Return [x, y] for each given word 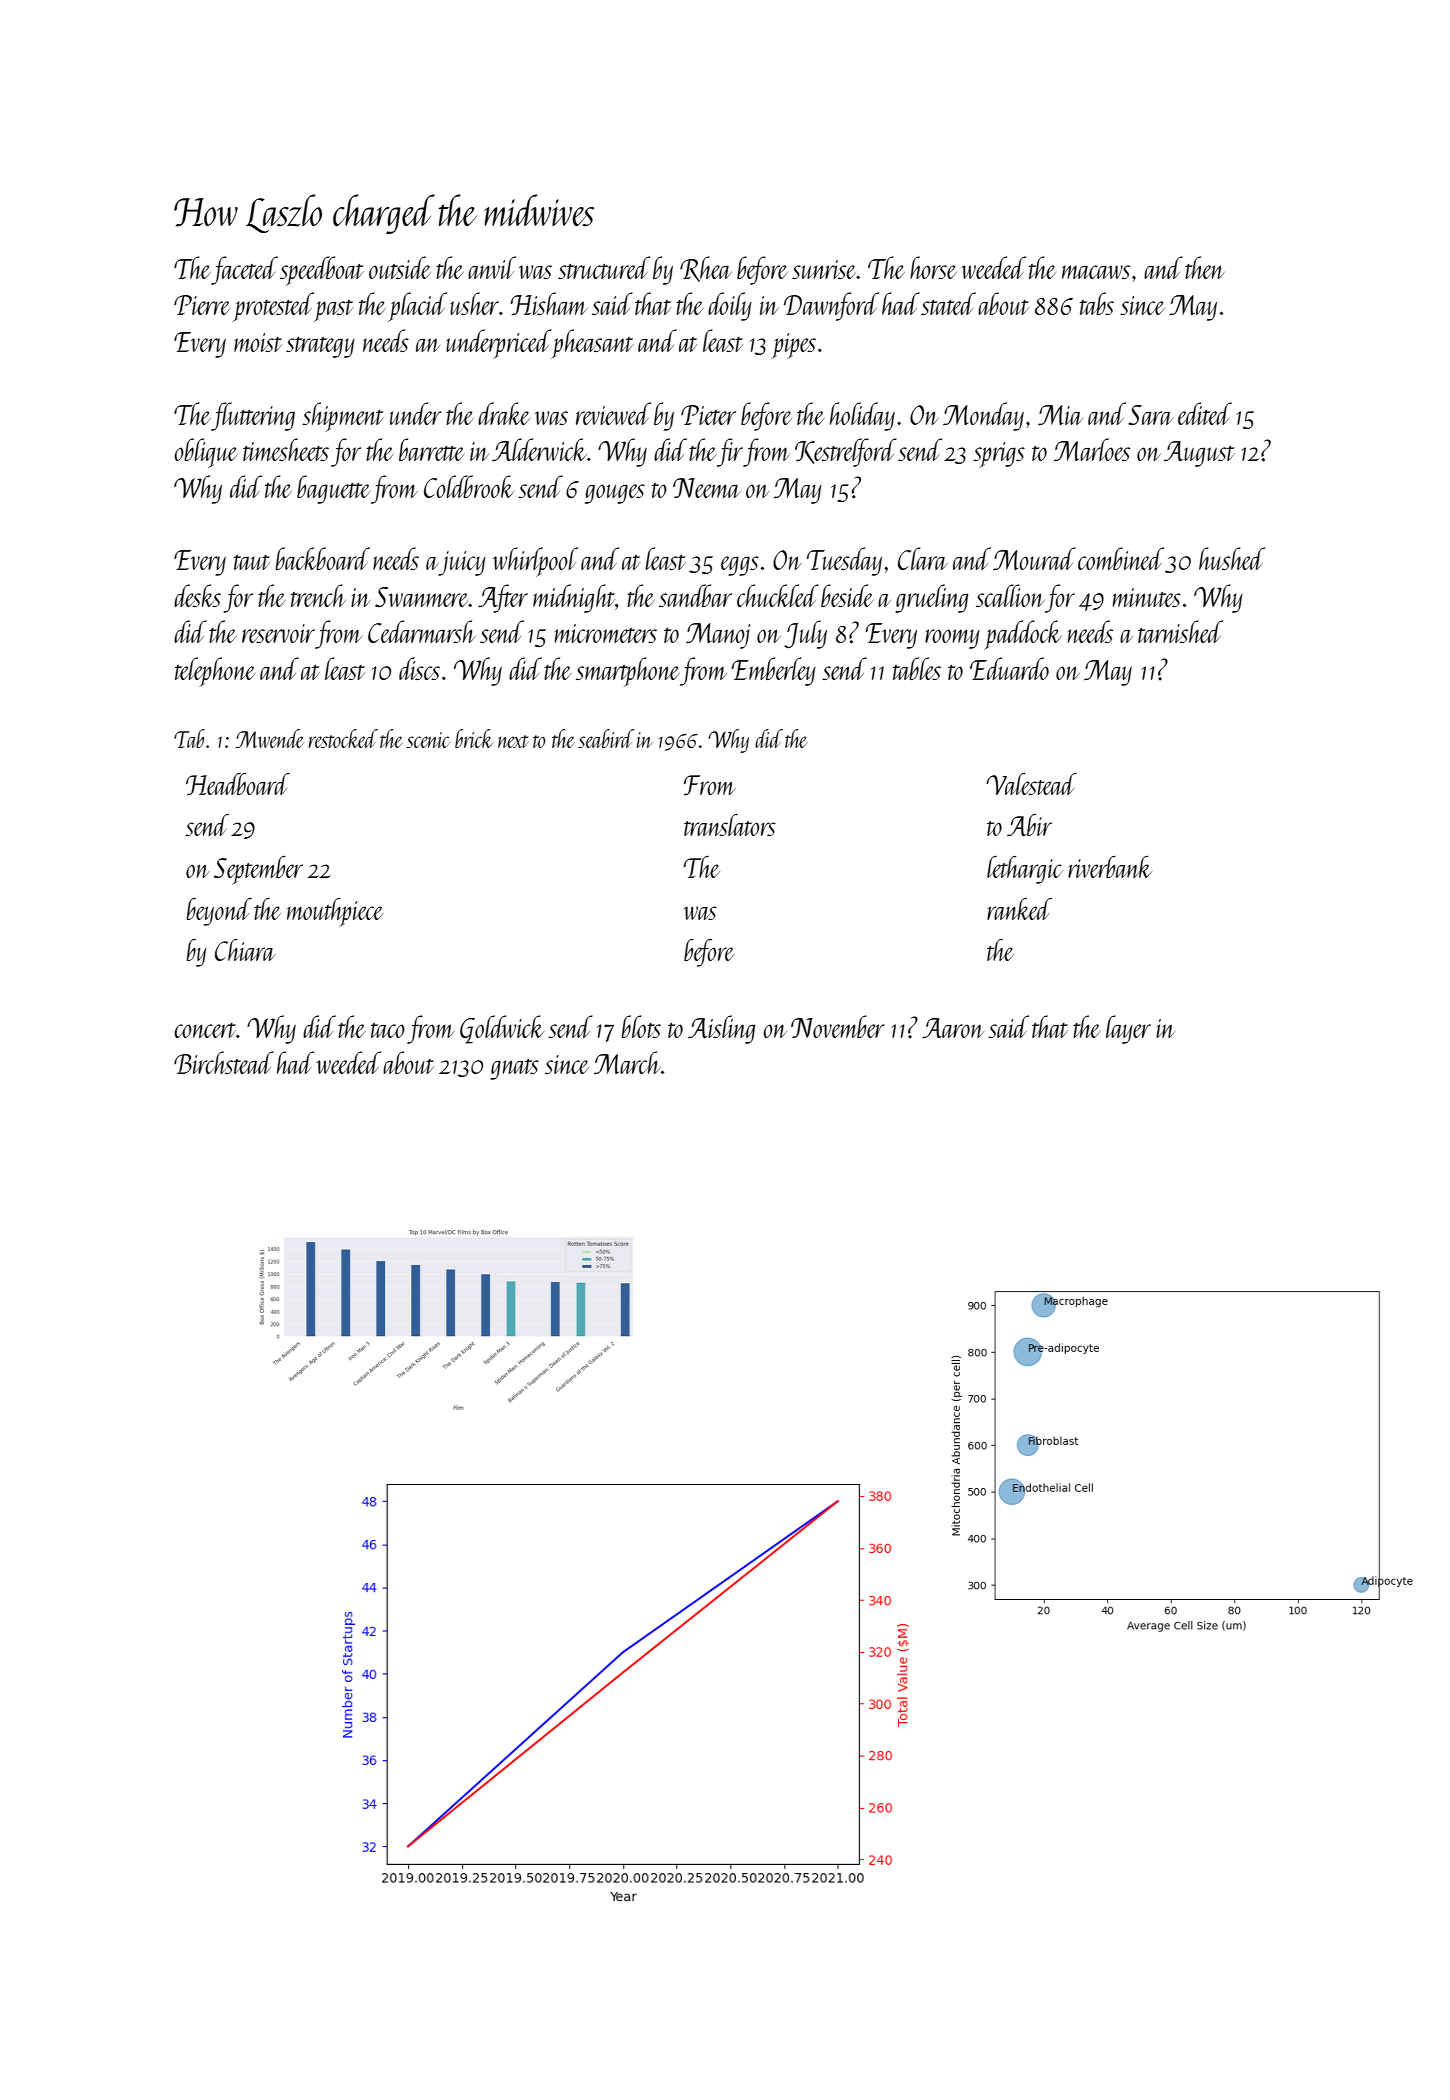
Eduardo [1009, 668]
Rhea [706, 269]
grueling [931, 598]
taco [388, 1030]
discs [419, 668]
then [1205, 267]
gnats [514, 1069]
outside [400, 267]
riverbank [1110, 867]
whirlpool [535, 562]
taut [252, 562]
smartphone [628, 672]
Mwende [269, 738]
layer [1128, 1029]
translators [730, 825]
